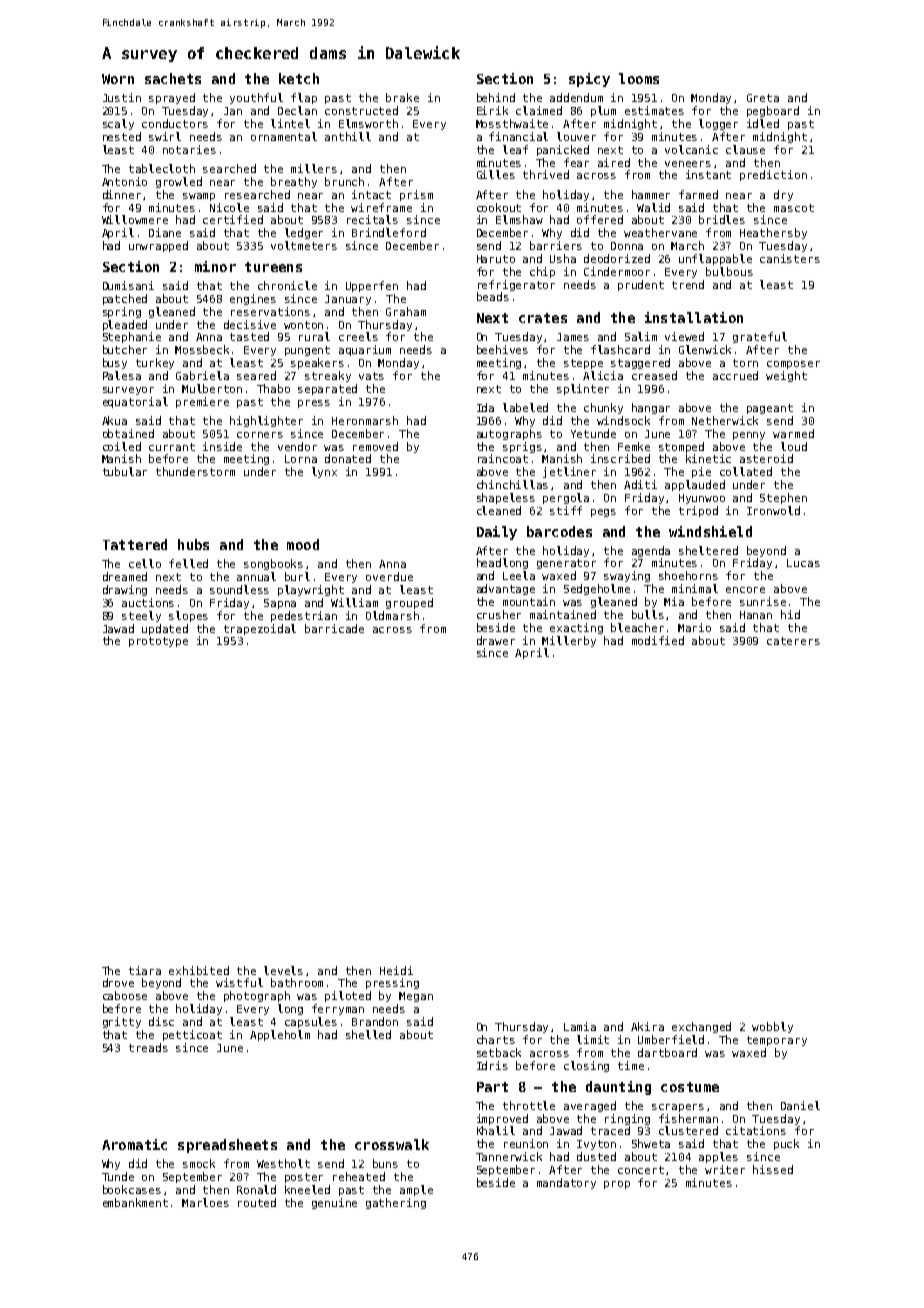 The image size is (924, 1308). I want to click on wobbly, so click(772, 1027).
